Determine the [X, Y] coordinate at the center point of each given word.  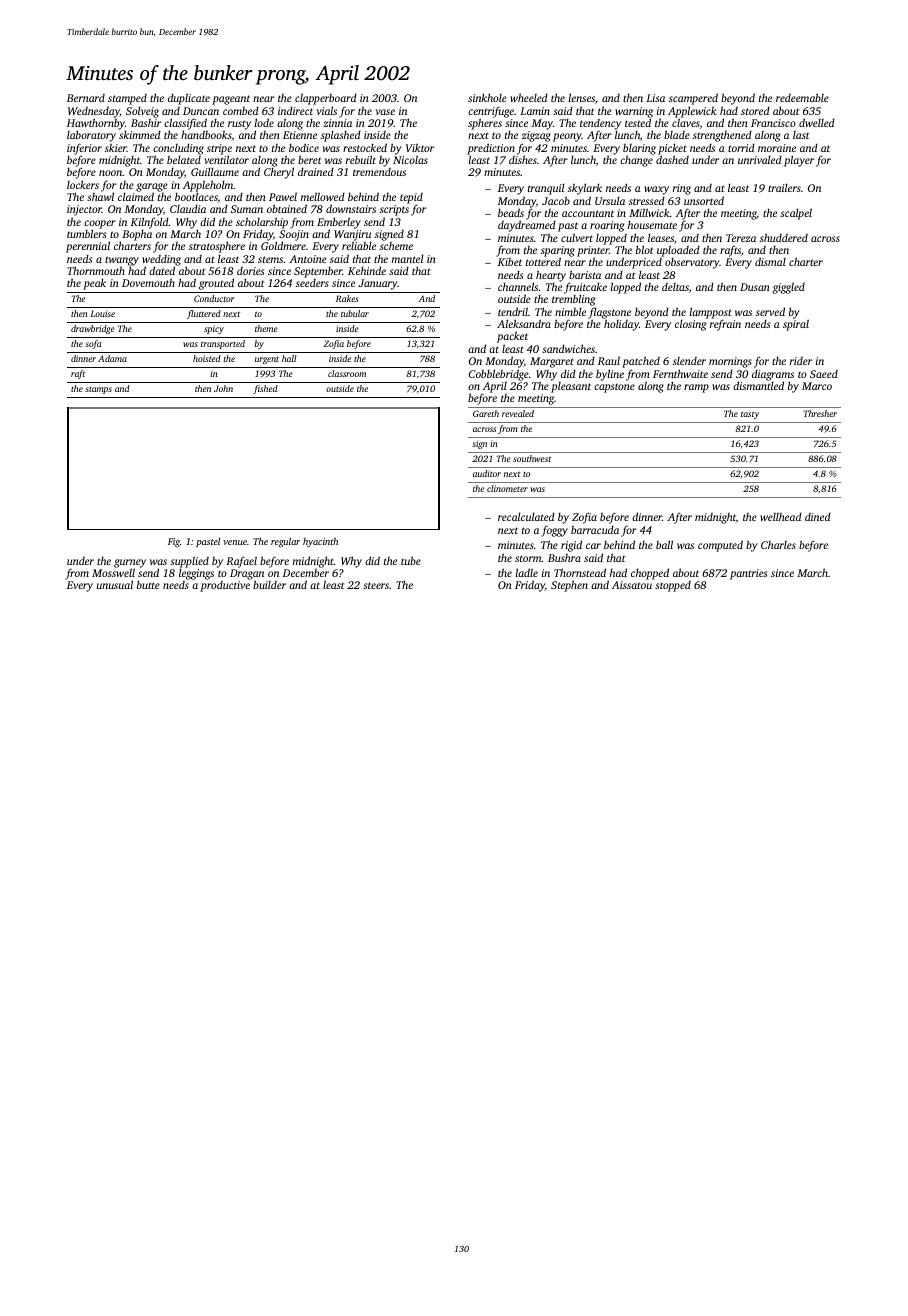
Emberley [339, 223]
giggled [789, 288]
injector [84, 210]
